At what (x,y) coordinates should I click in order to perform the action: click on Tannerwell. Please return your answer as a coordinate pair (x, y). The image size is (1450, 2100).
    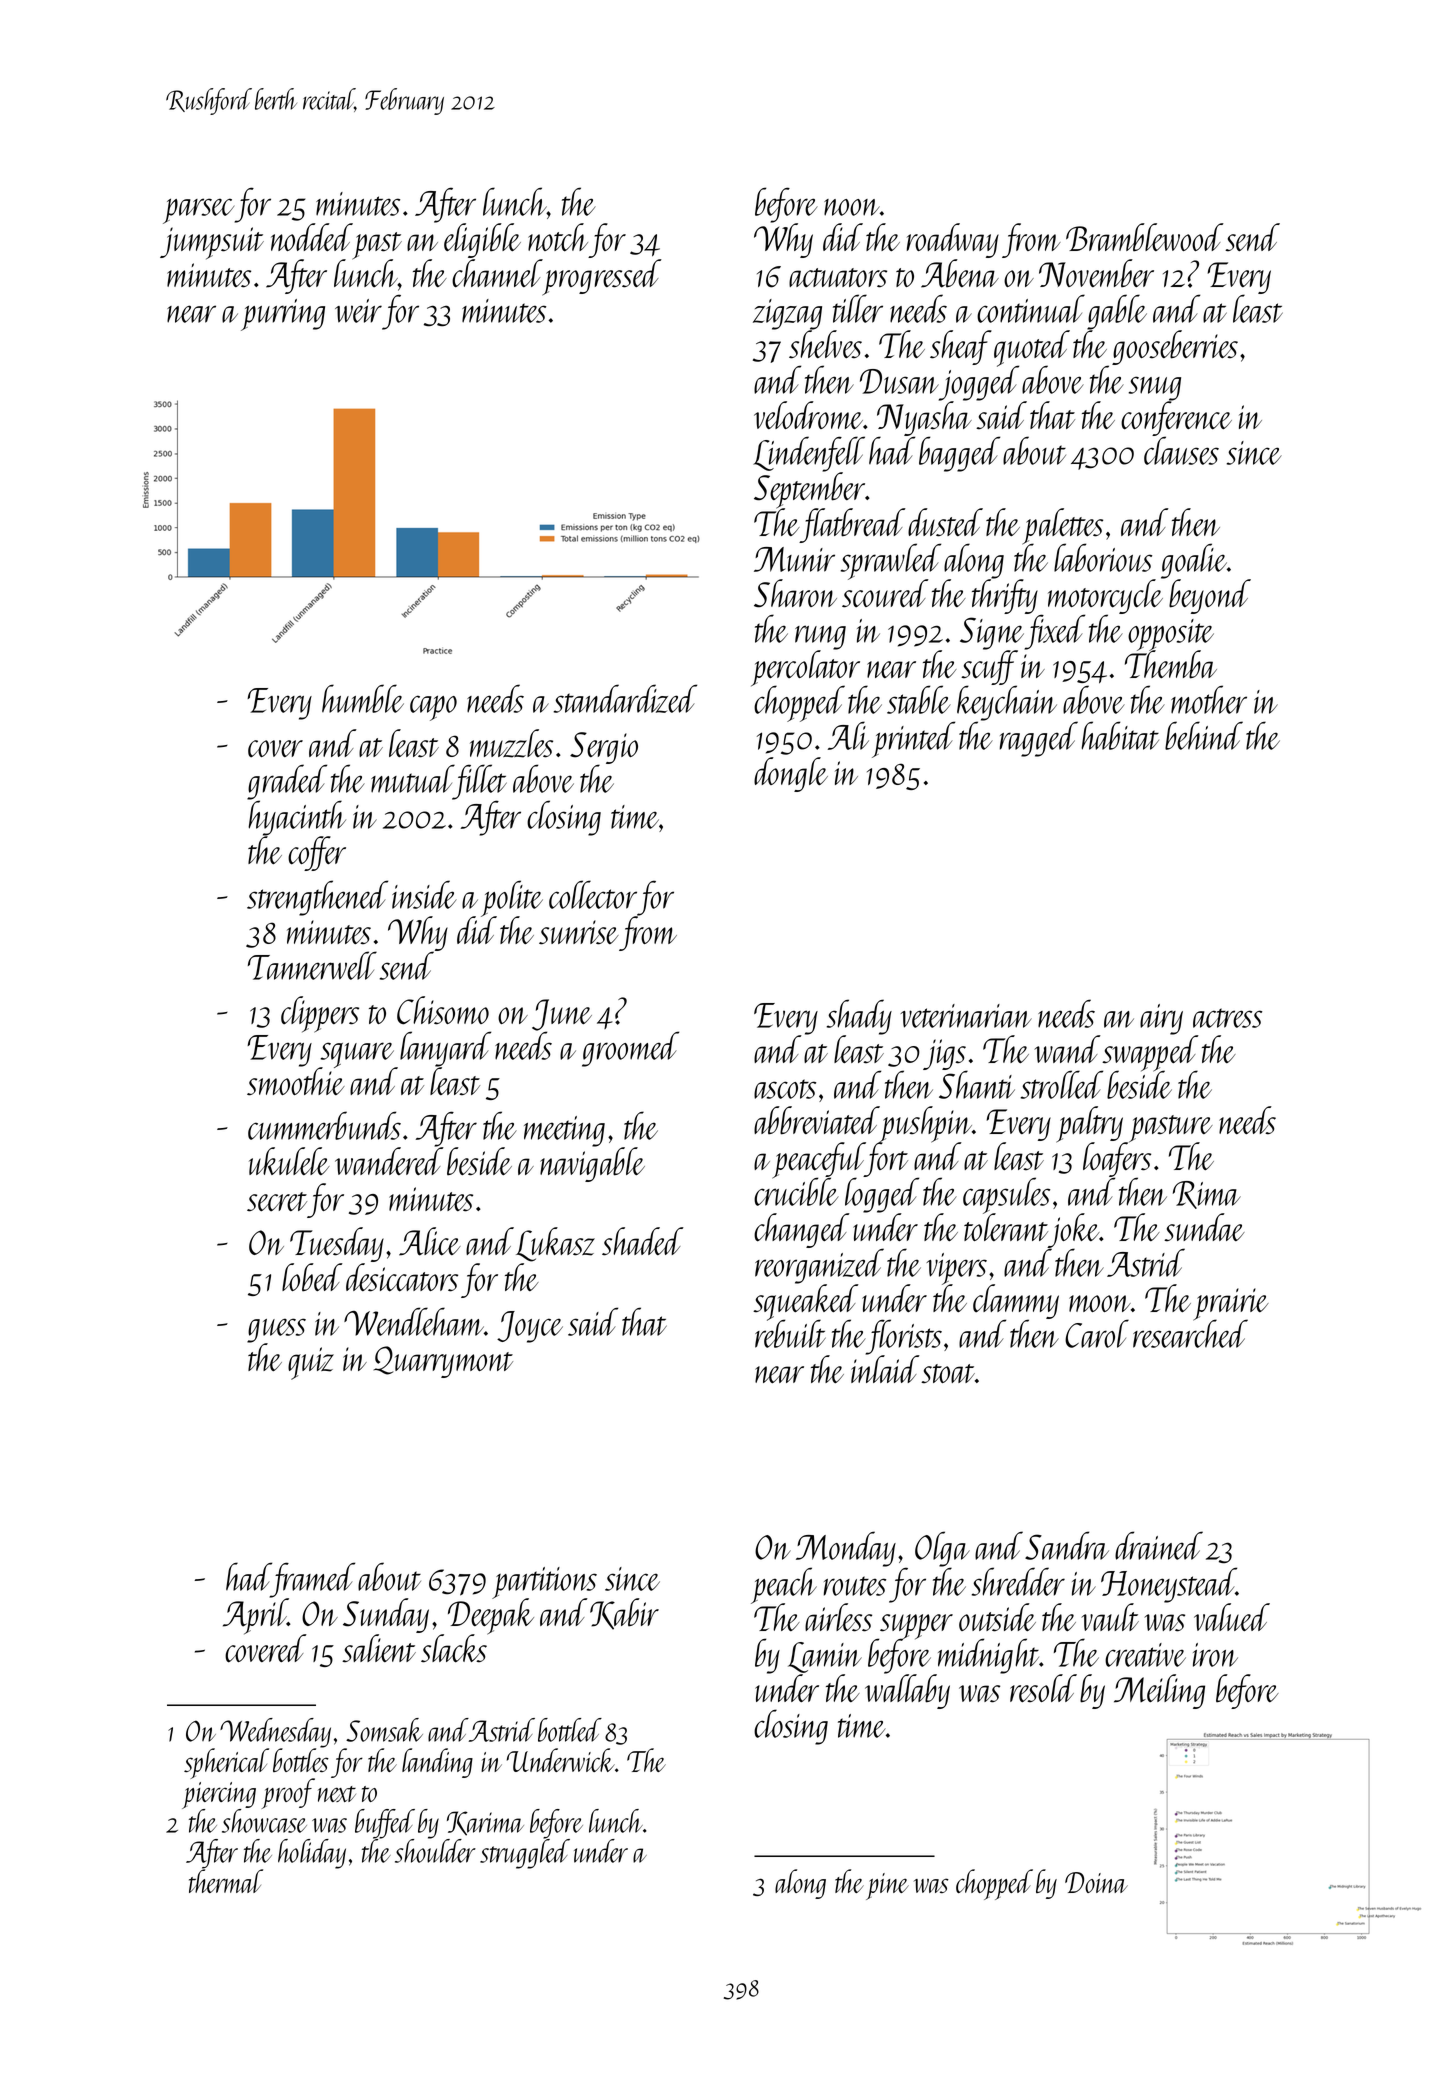
    Looking at the image, I should click on (312, 965).
